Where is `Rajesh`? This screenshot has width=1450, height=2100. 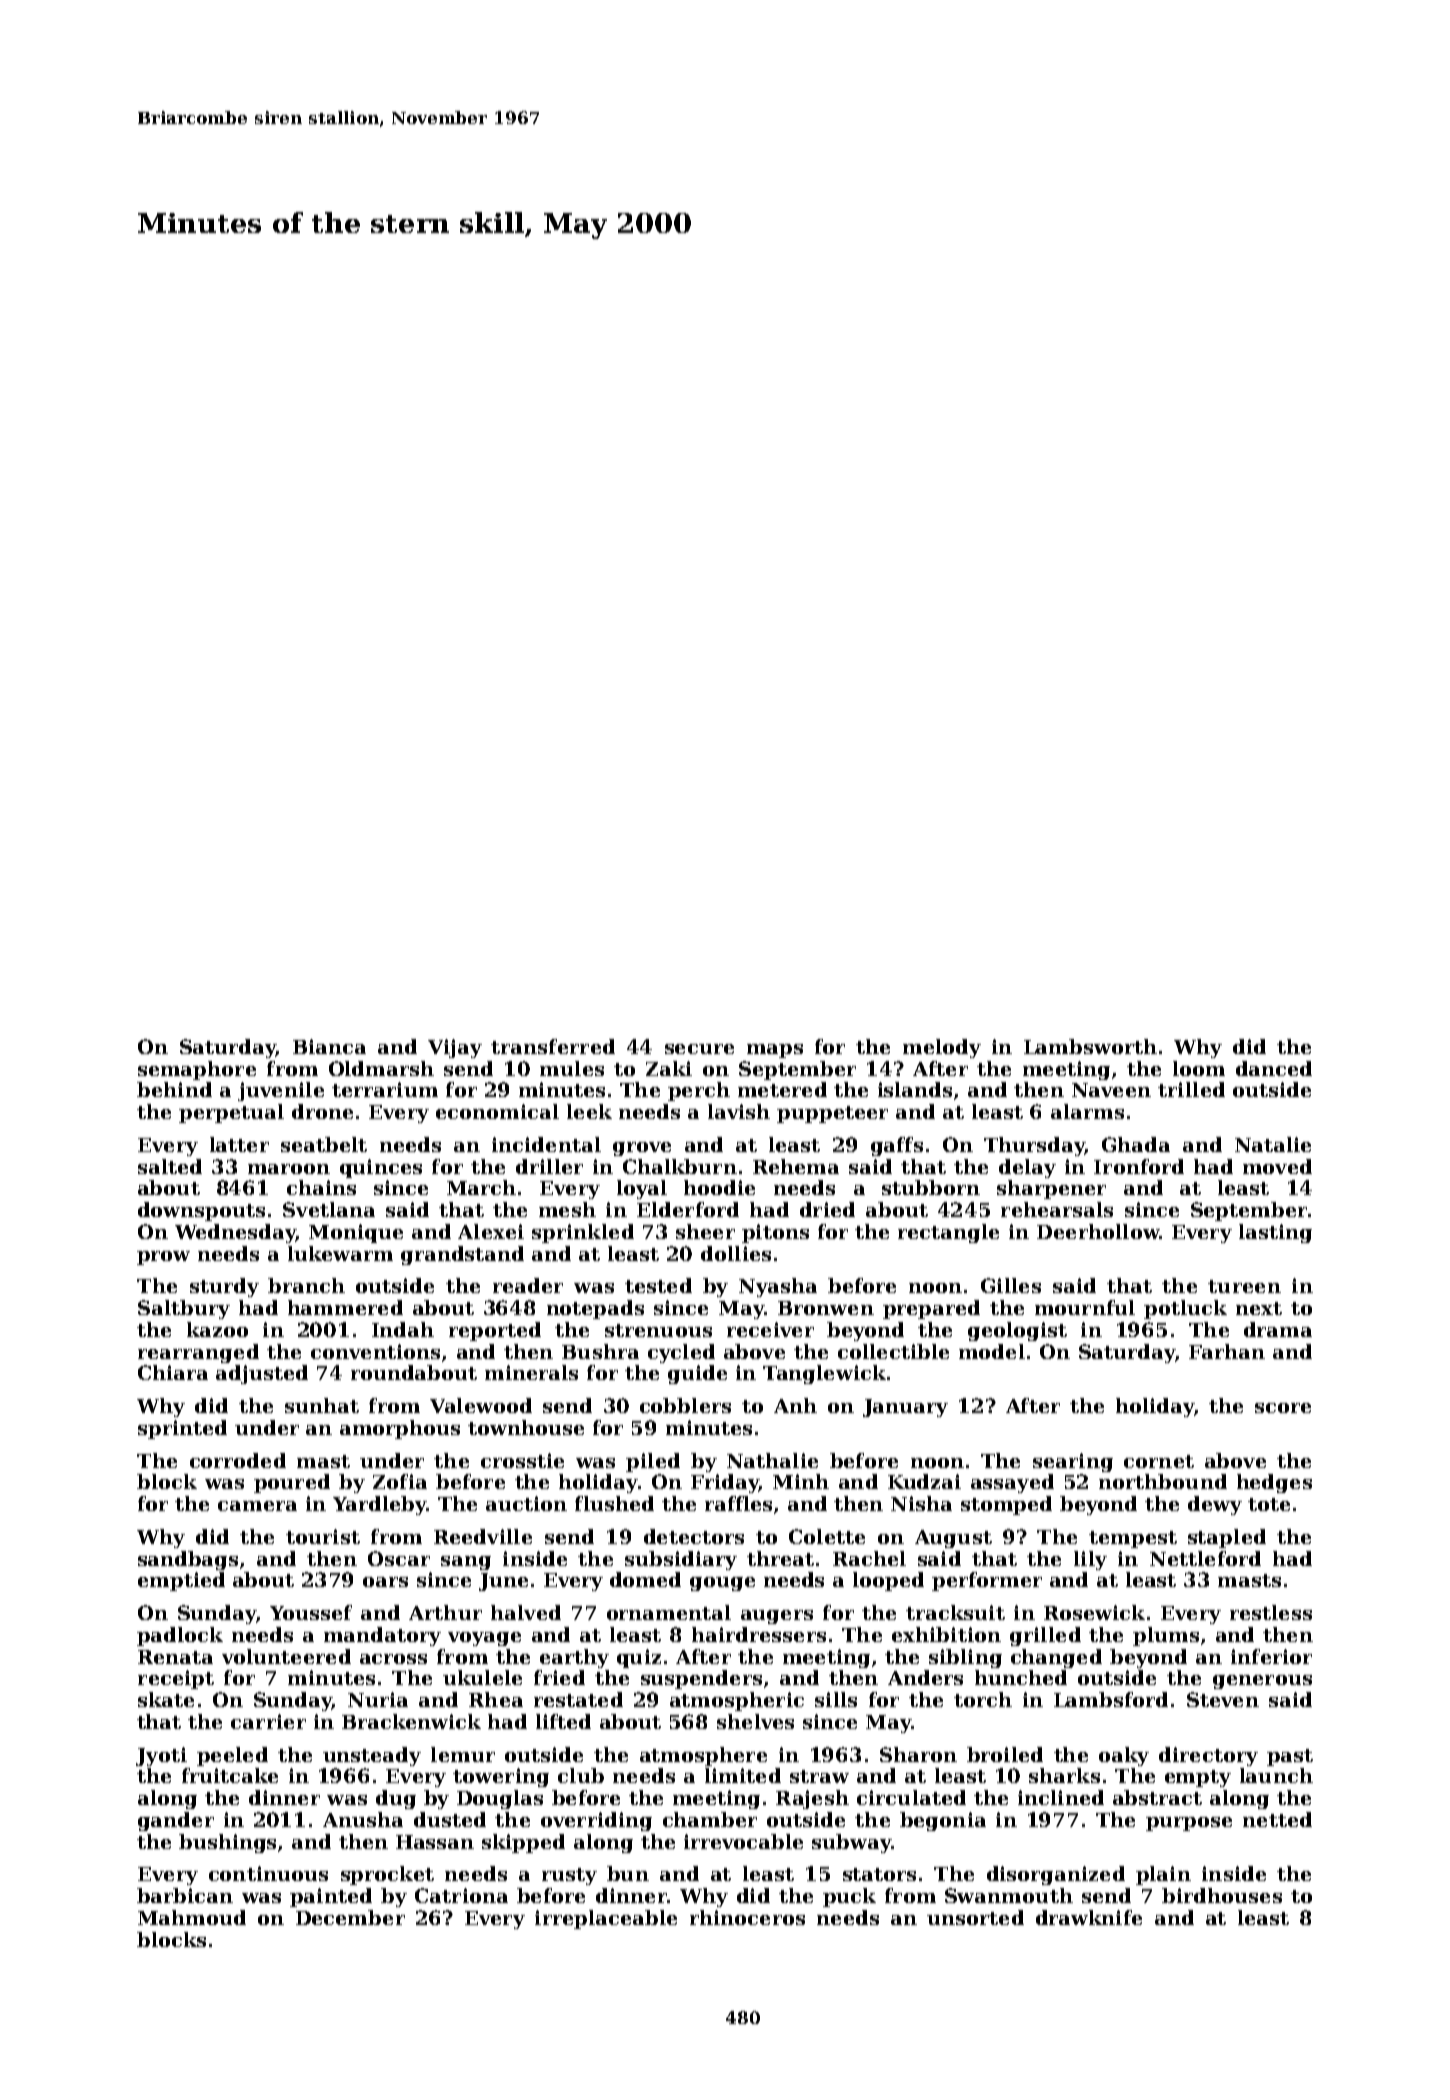 Rajesh is located at coordinates (812, 1799).
